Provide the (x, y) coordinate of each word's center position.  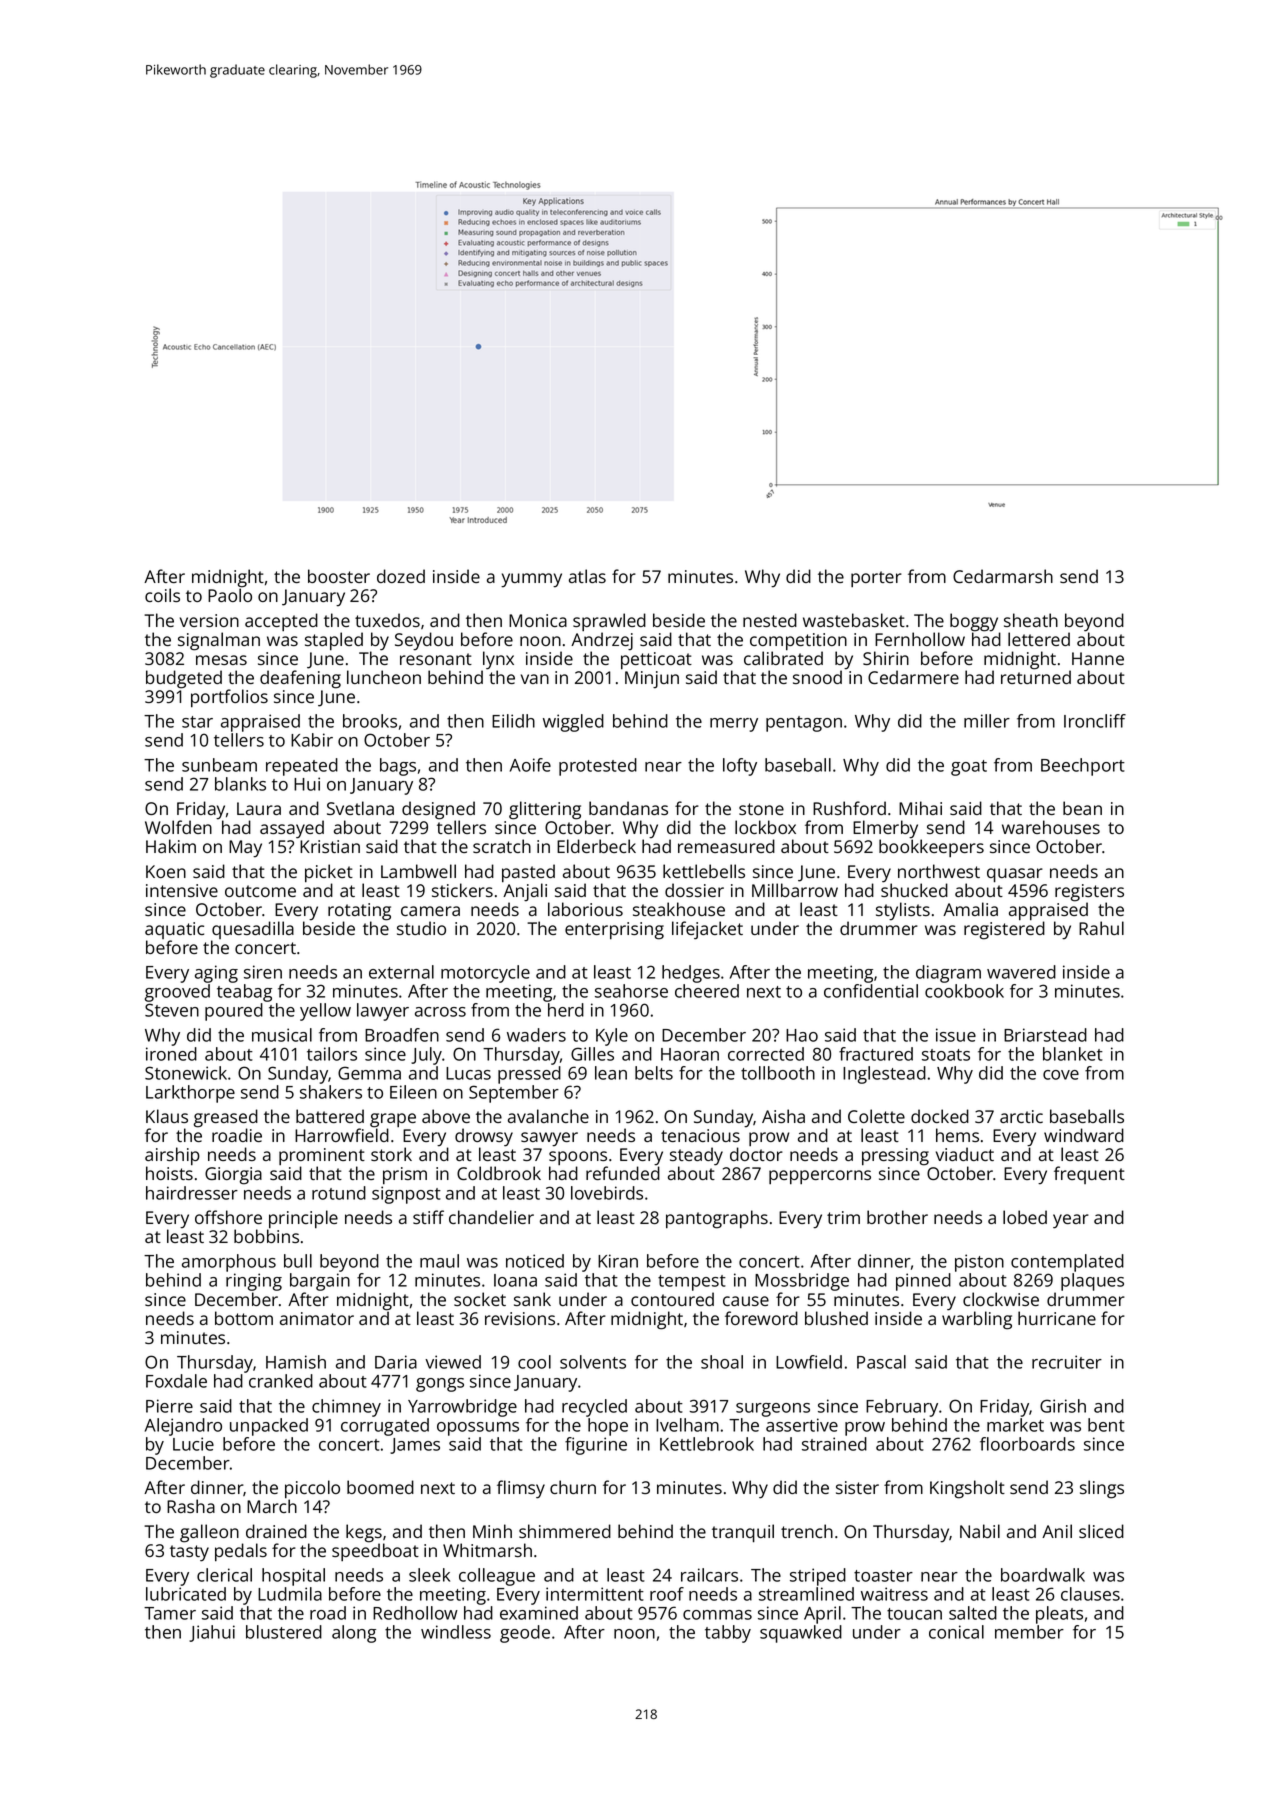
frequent (1089, 1175)
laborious (585, 909)
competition (798, 641)
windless (456, 1632)
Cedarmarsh (1003, 576)
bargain (320, 1282)
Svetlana (360, 808)
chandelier (491, 1217)
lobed (1025, 1217)
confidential (871, 991)
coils (162, 595)
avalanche (548, 1116)
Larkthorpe (190, 1094)
